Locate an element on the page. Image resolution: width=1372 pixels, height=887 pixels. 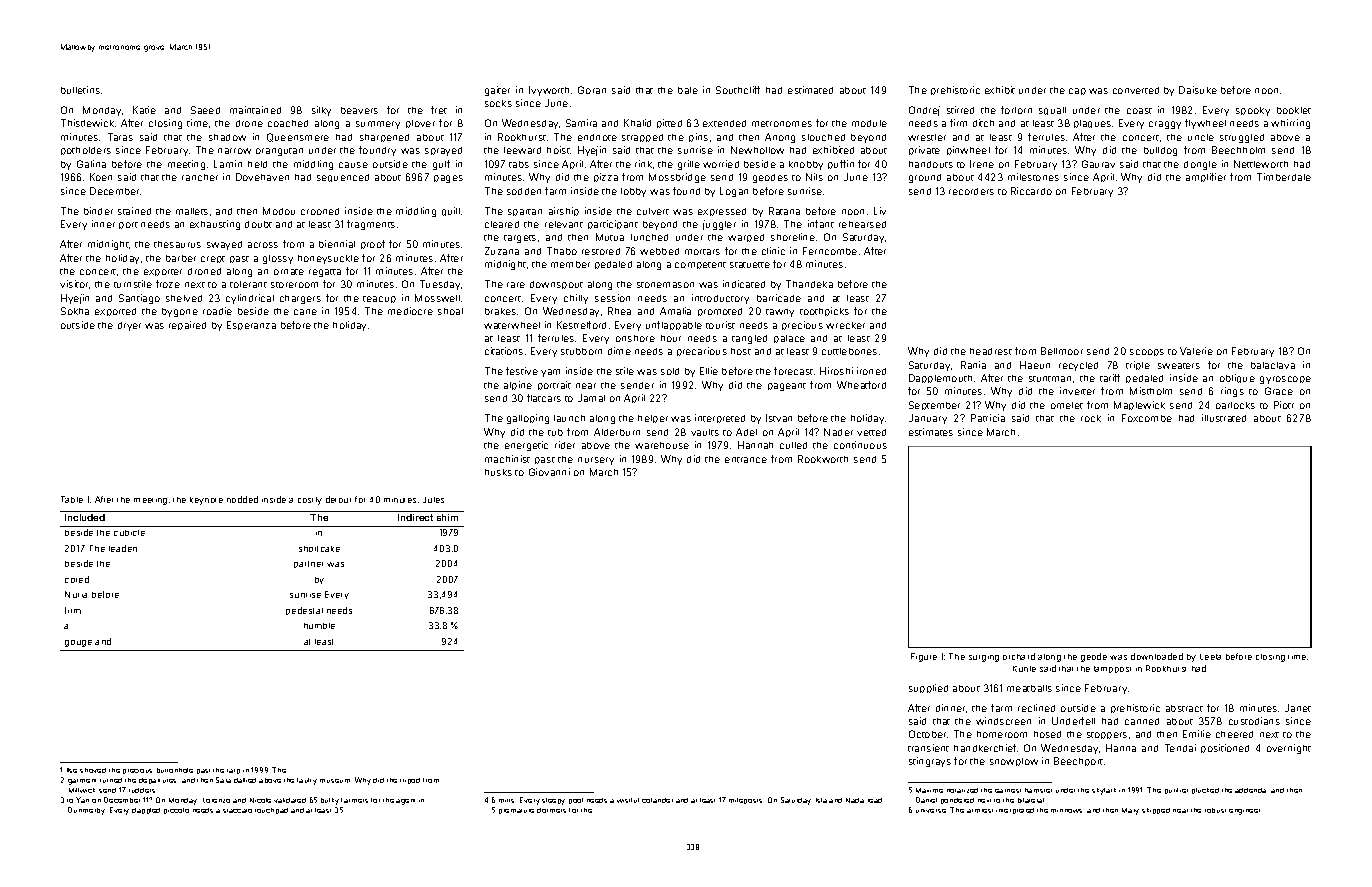
converted is located at coordinates (1136, 90).
